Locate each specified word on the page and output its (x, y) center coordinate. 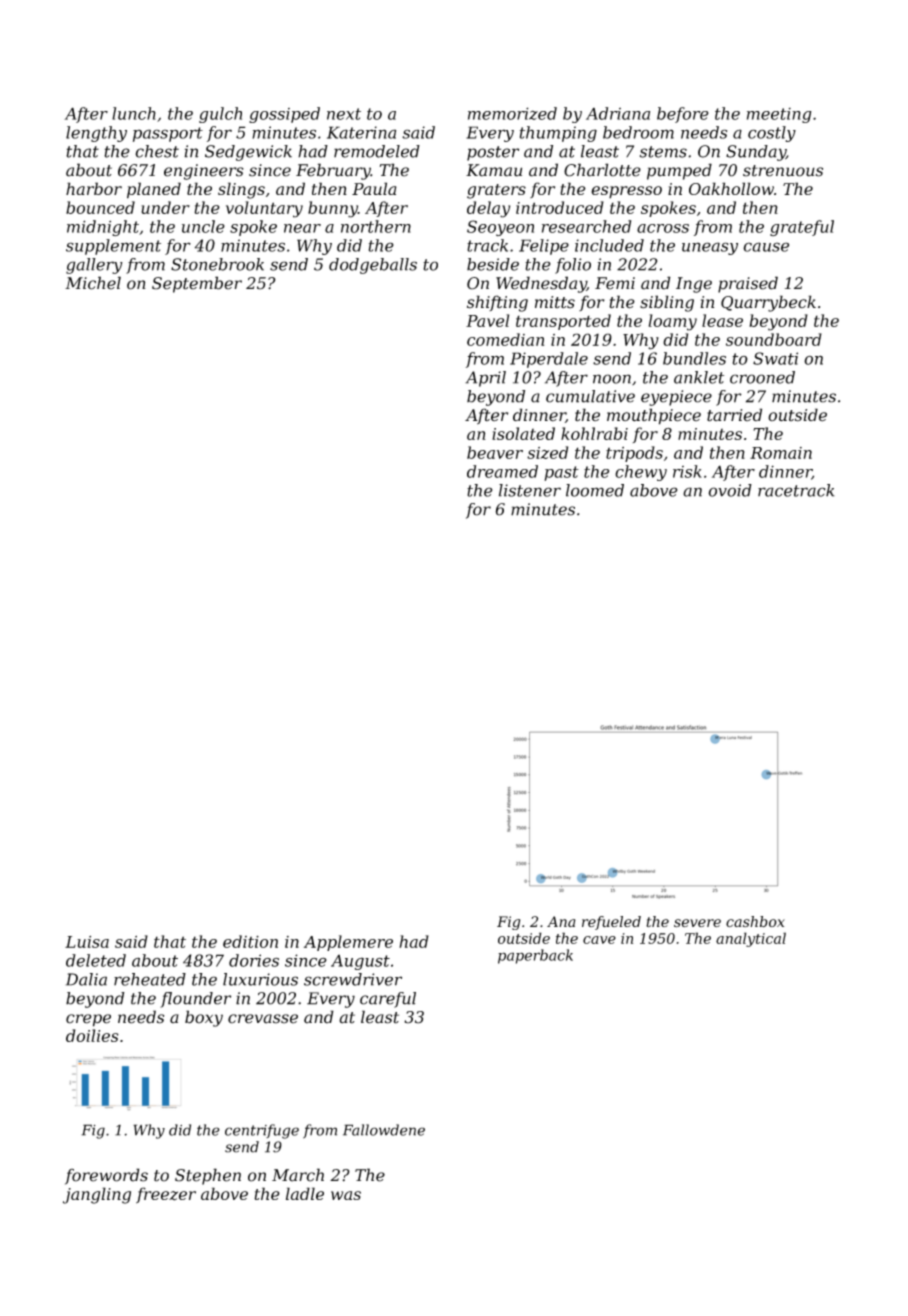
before (683, 115)
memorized (512, 113)
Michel (93, 283)
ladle (305, 1193)
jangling (97, 1195)
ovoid (730, 490)
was (346, 1195)
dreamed (502, 471)
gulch (220, 115)
